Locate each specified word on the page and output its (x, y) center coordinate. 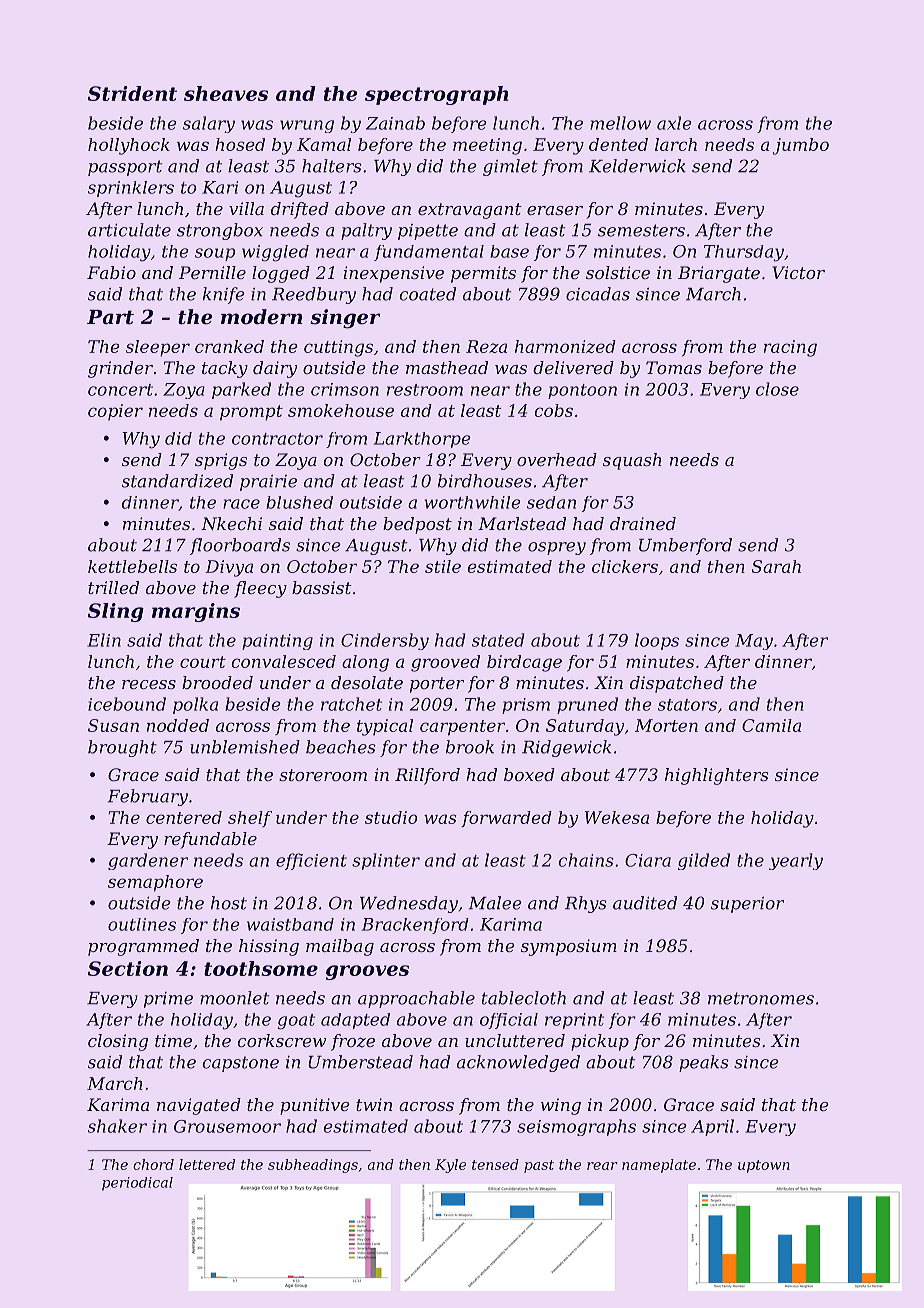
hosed (240, 144)
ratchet (351, 704)
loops (657, 641)
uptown (764, 1166)
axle (674, 123)
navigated (199, 1106)
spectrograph (437, 95)
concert (120, 390)
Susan (113, 725)
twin (374, 1104)
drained (643, 523)
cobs (553, 410)
